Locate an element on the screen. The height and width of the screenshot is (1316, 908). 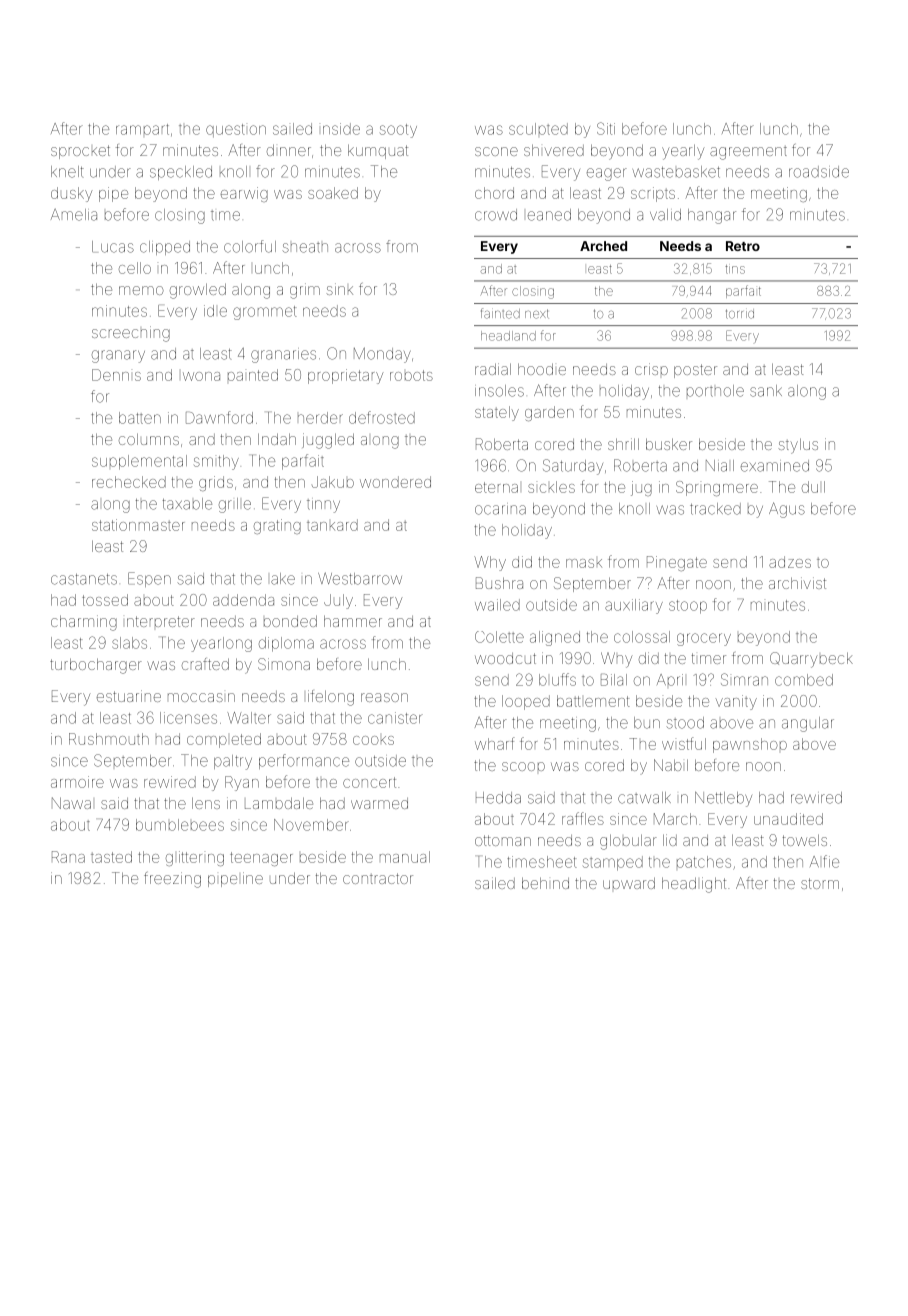
clipped is located at coordinates (165, 248).
